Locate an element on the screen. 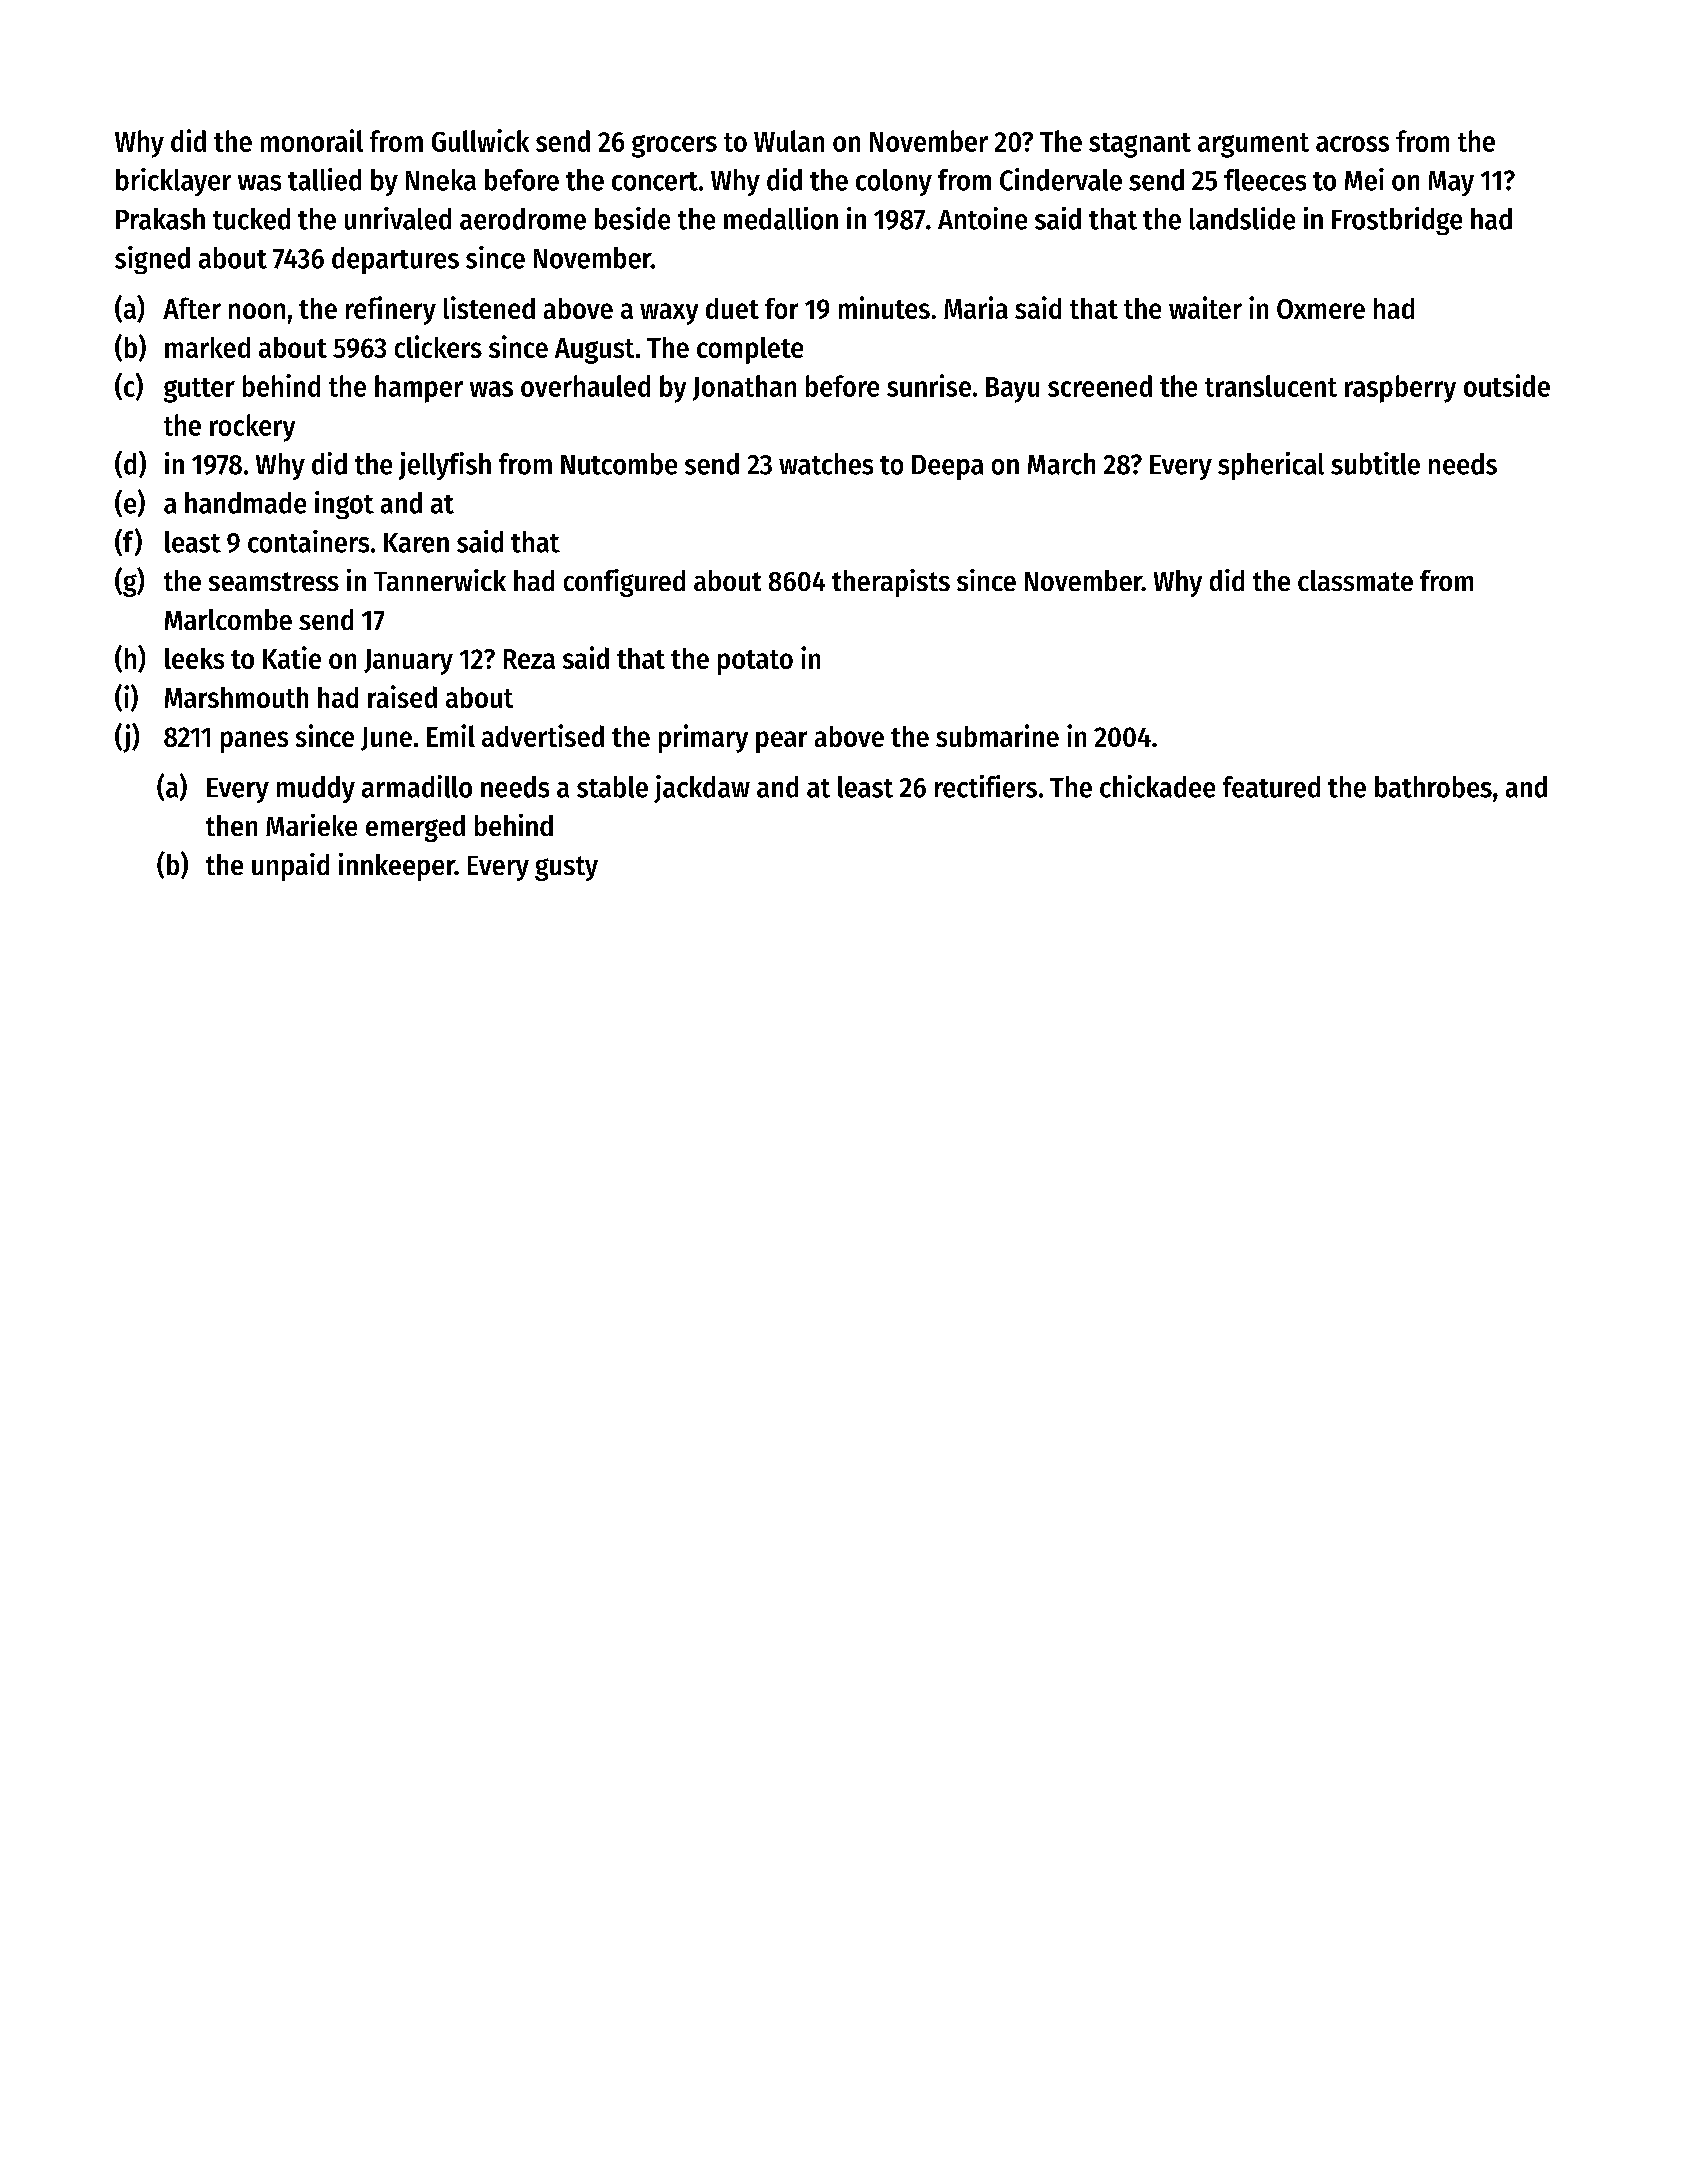 The width and height of the screenshot is (1683, 2178). colony is located at coordinates (894, 182).
